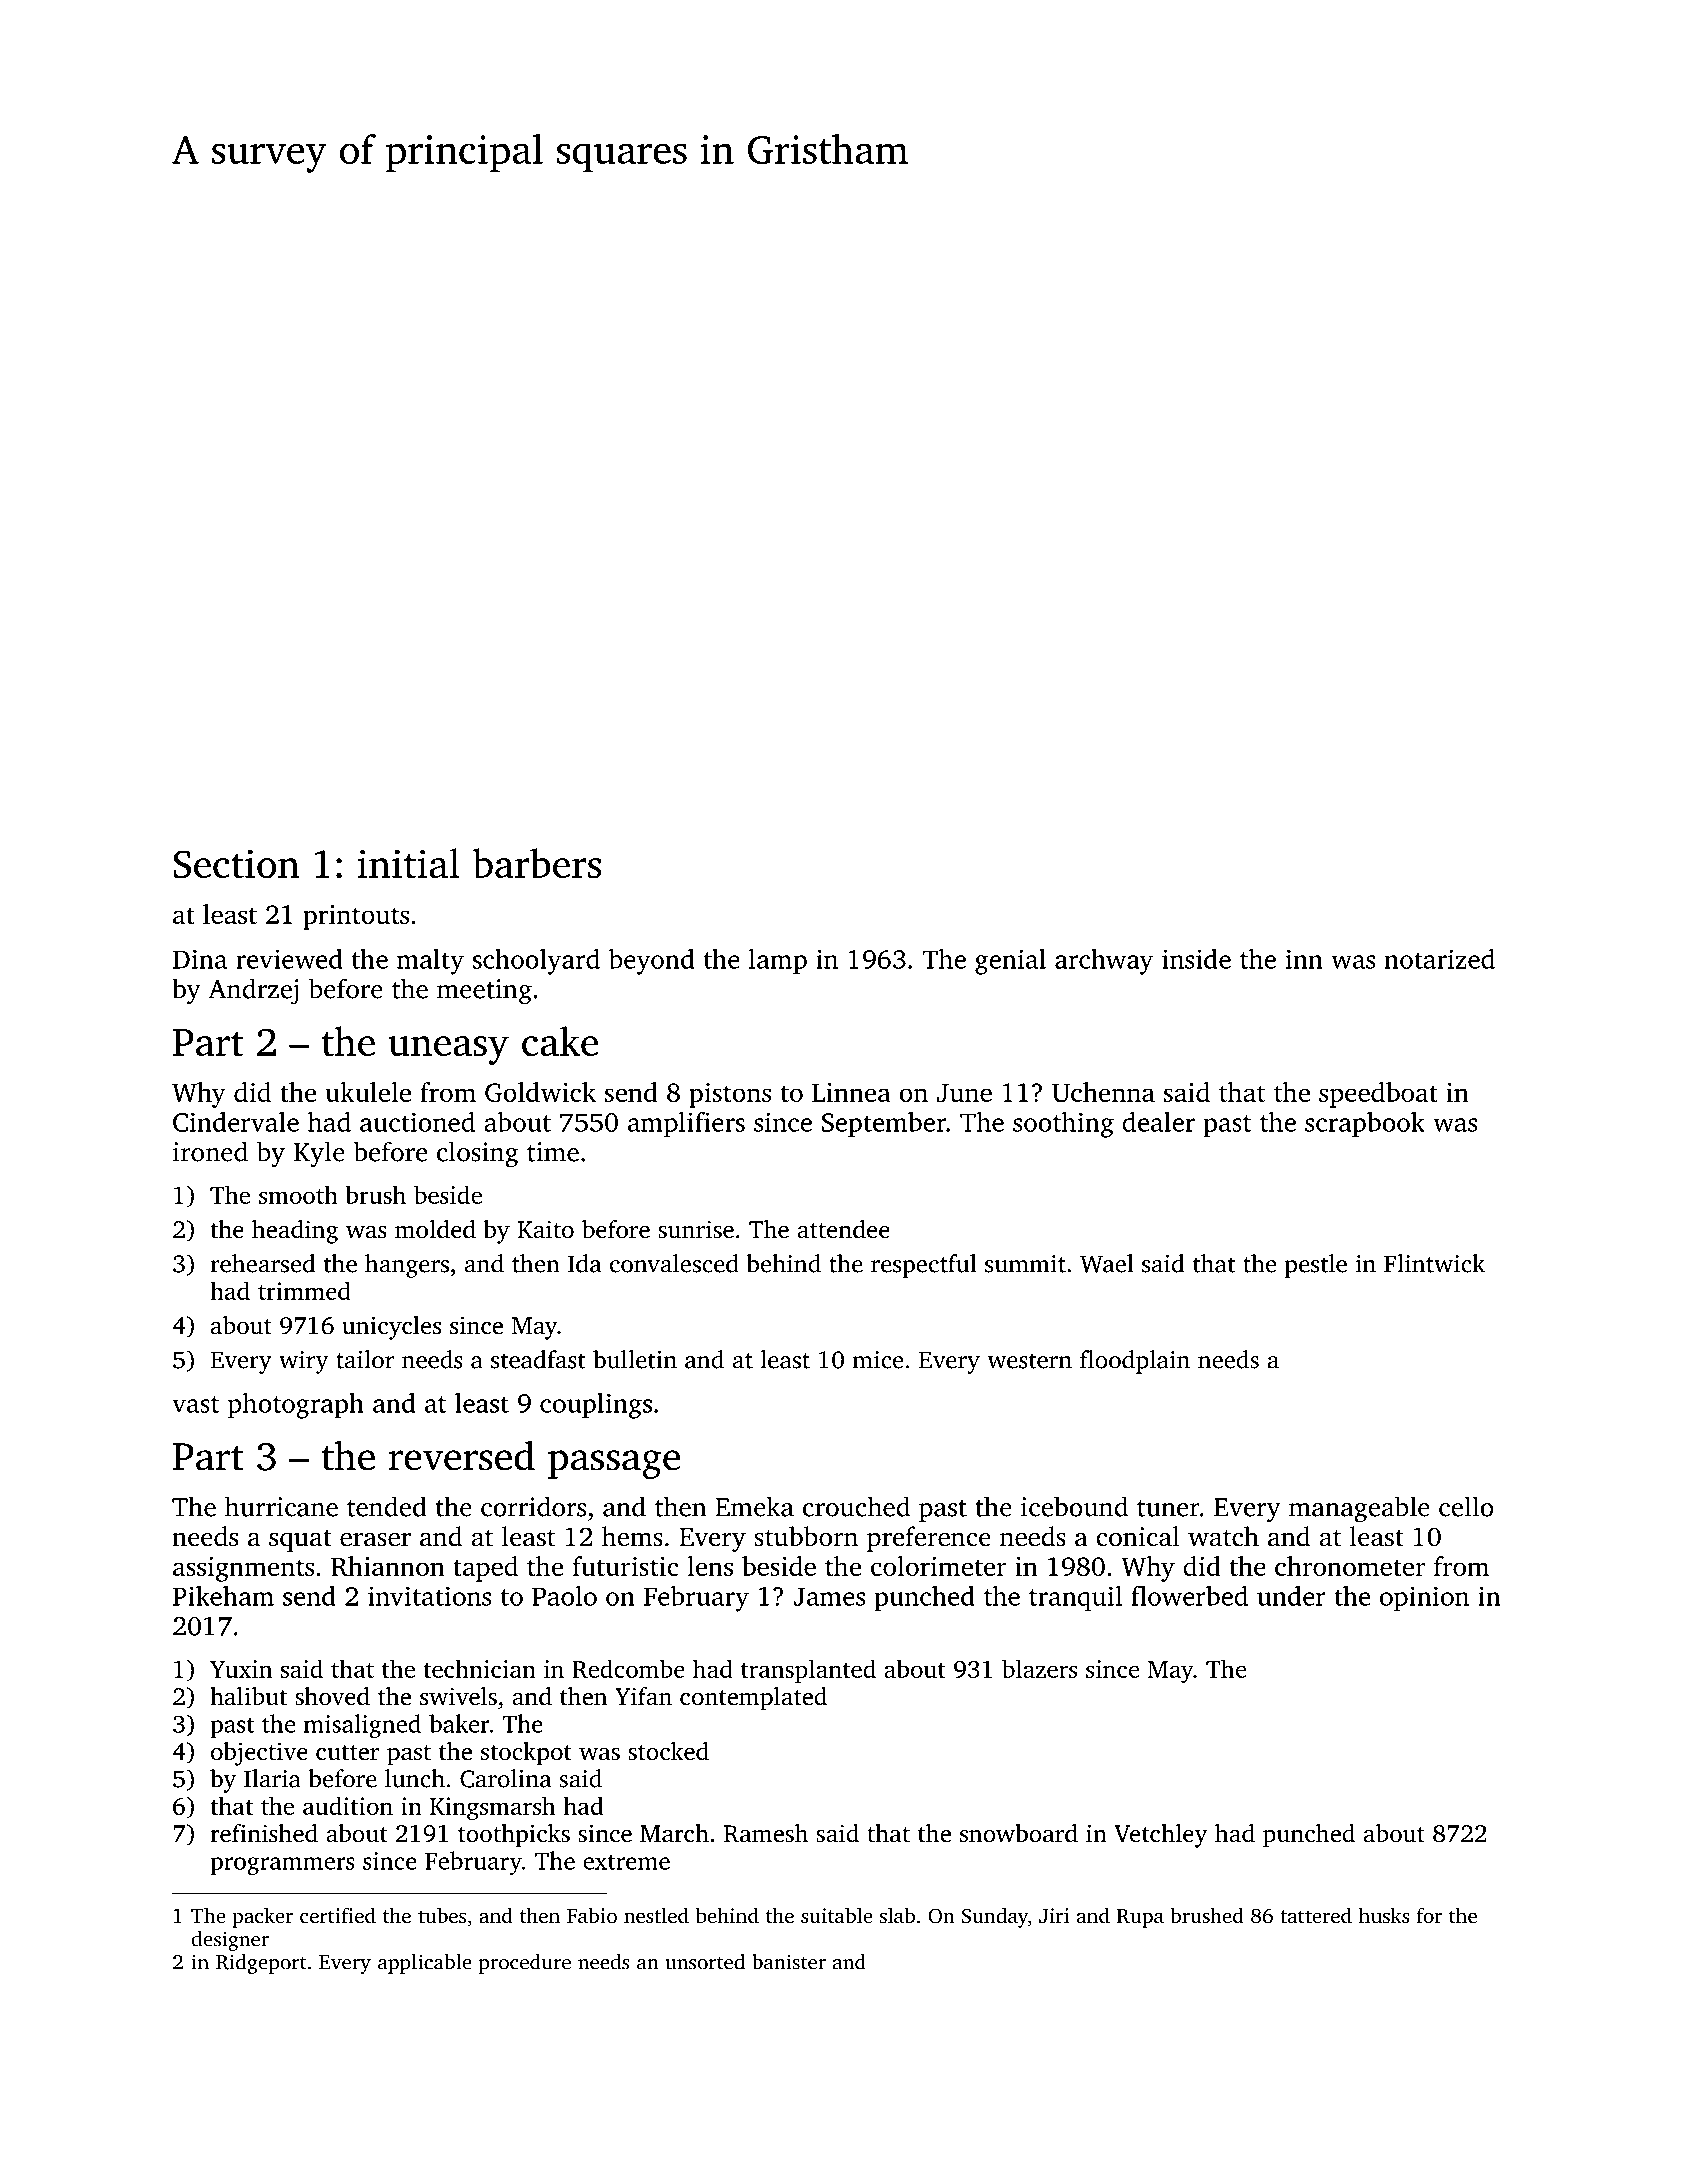 The image size is (1683, 2178). What do you see at coordinates (705, 1962) in the screenshot?
I see `unsorted` at bounding box center [705, 1962].
